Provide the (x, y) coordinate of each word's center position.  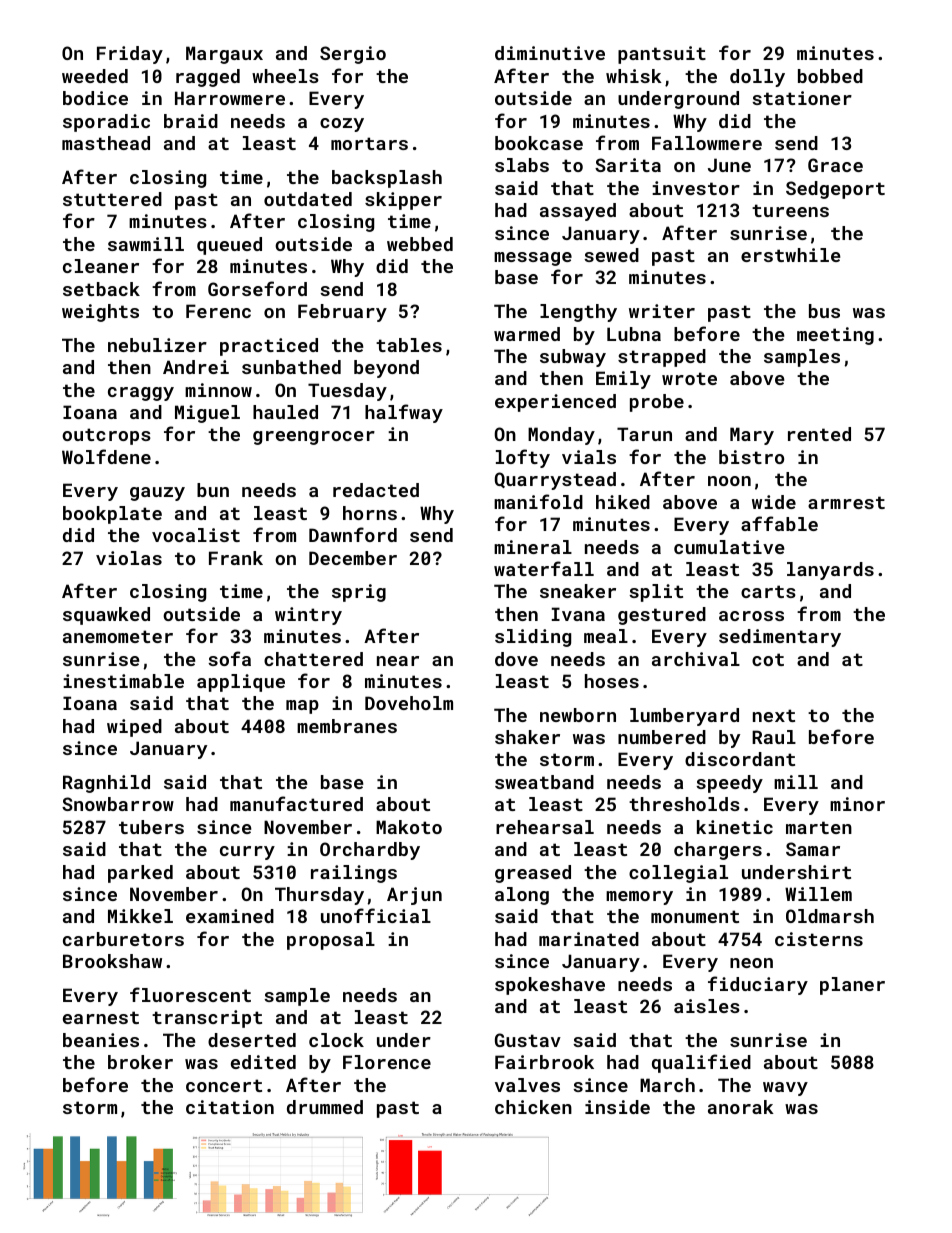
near (398, 661)
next (774, 715)
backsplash (387, 179)
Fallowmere (707, 143)
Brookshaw (112, 961)
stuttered (112, 199)
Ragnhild (106, 784)
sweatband (544, 782)
